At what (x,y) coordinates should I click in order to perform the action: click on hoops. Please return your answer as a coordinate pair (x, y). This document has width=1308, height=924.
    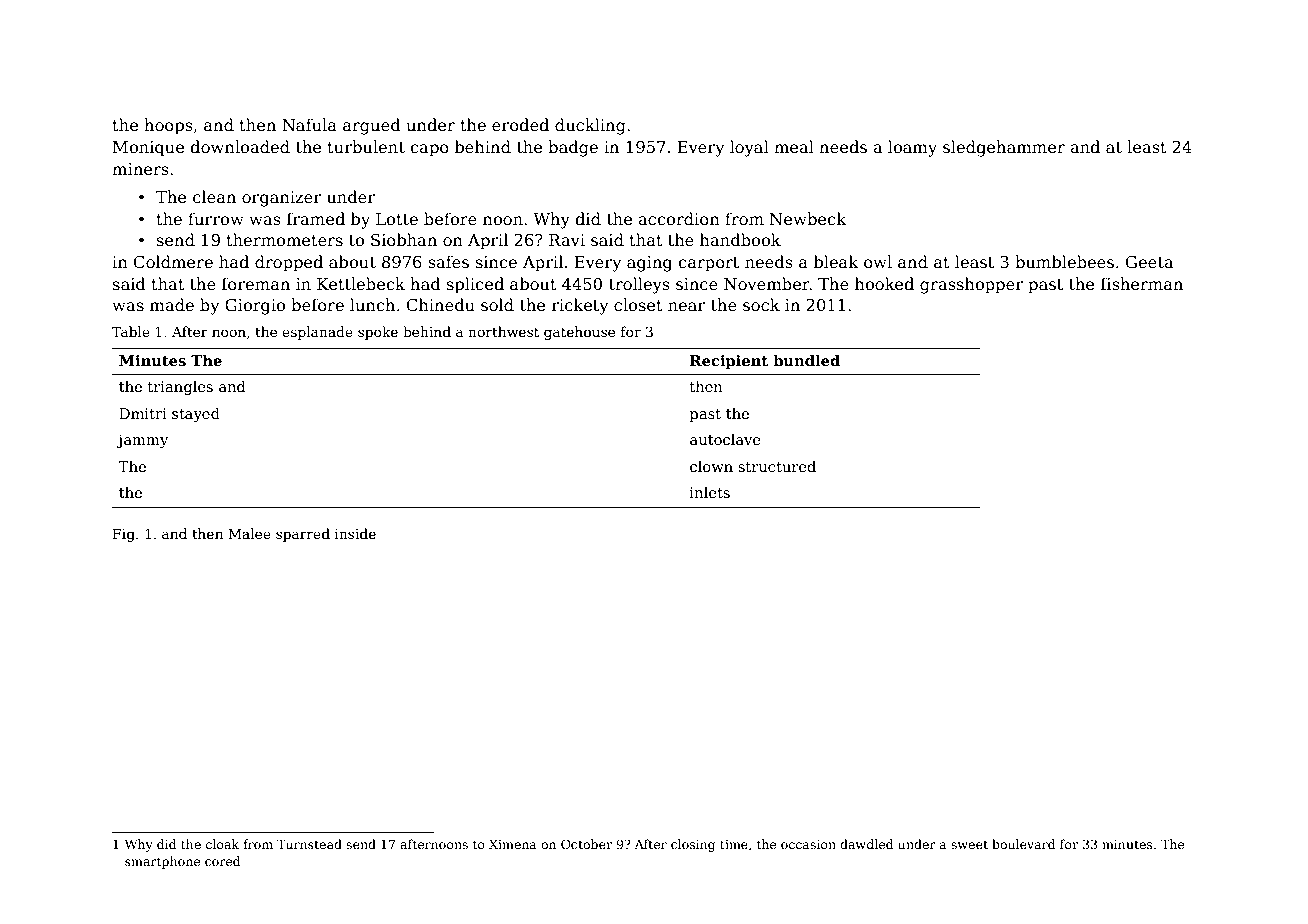
    Looking at the image, I should click on (168, 126).
